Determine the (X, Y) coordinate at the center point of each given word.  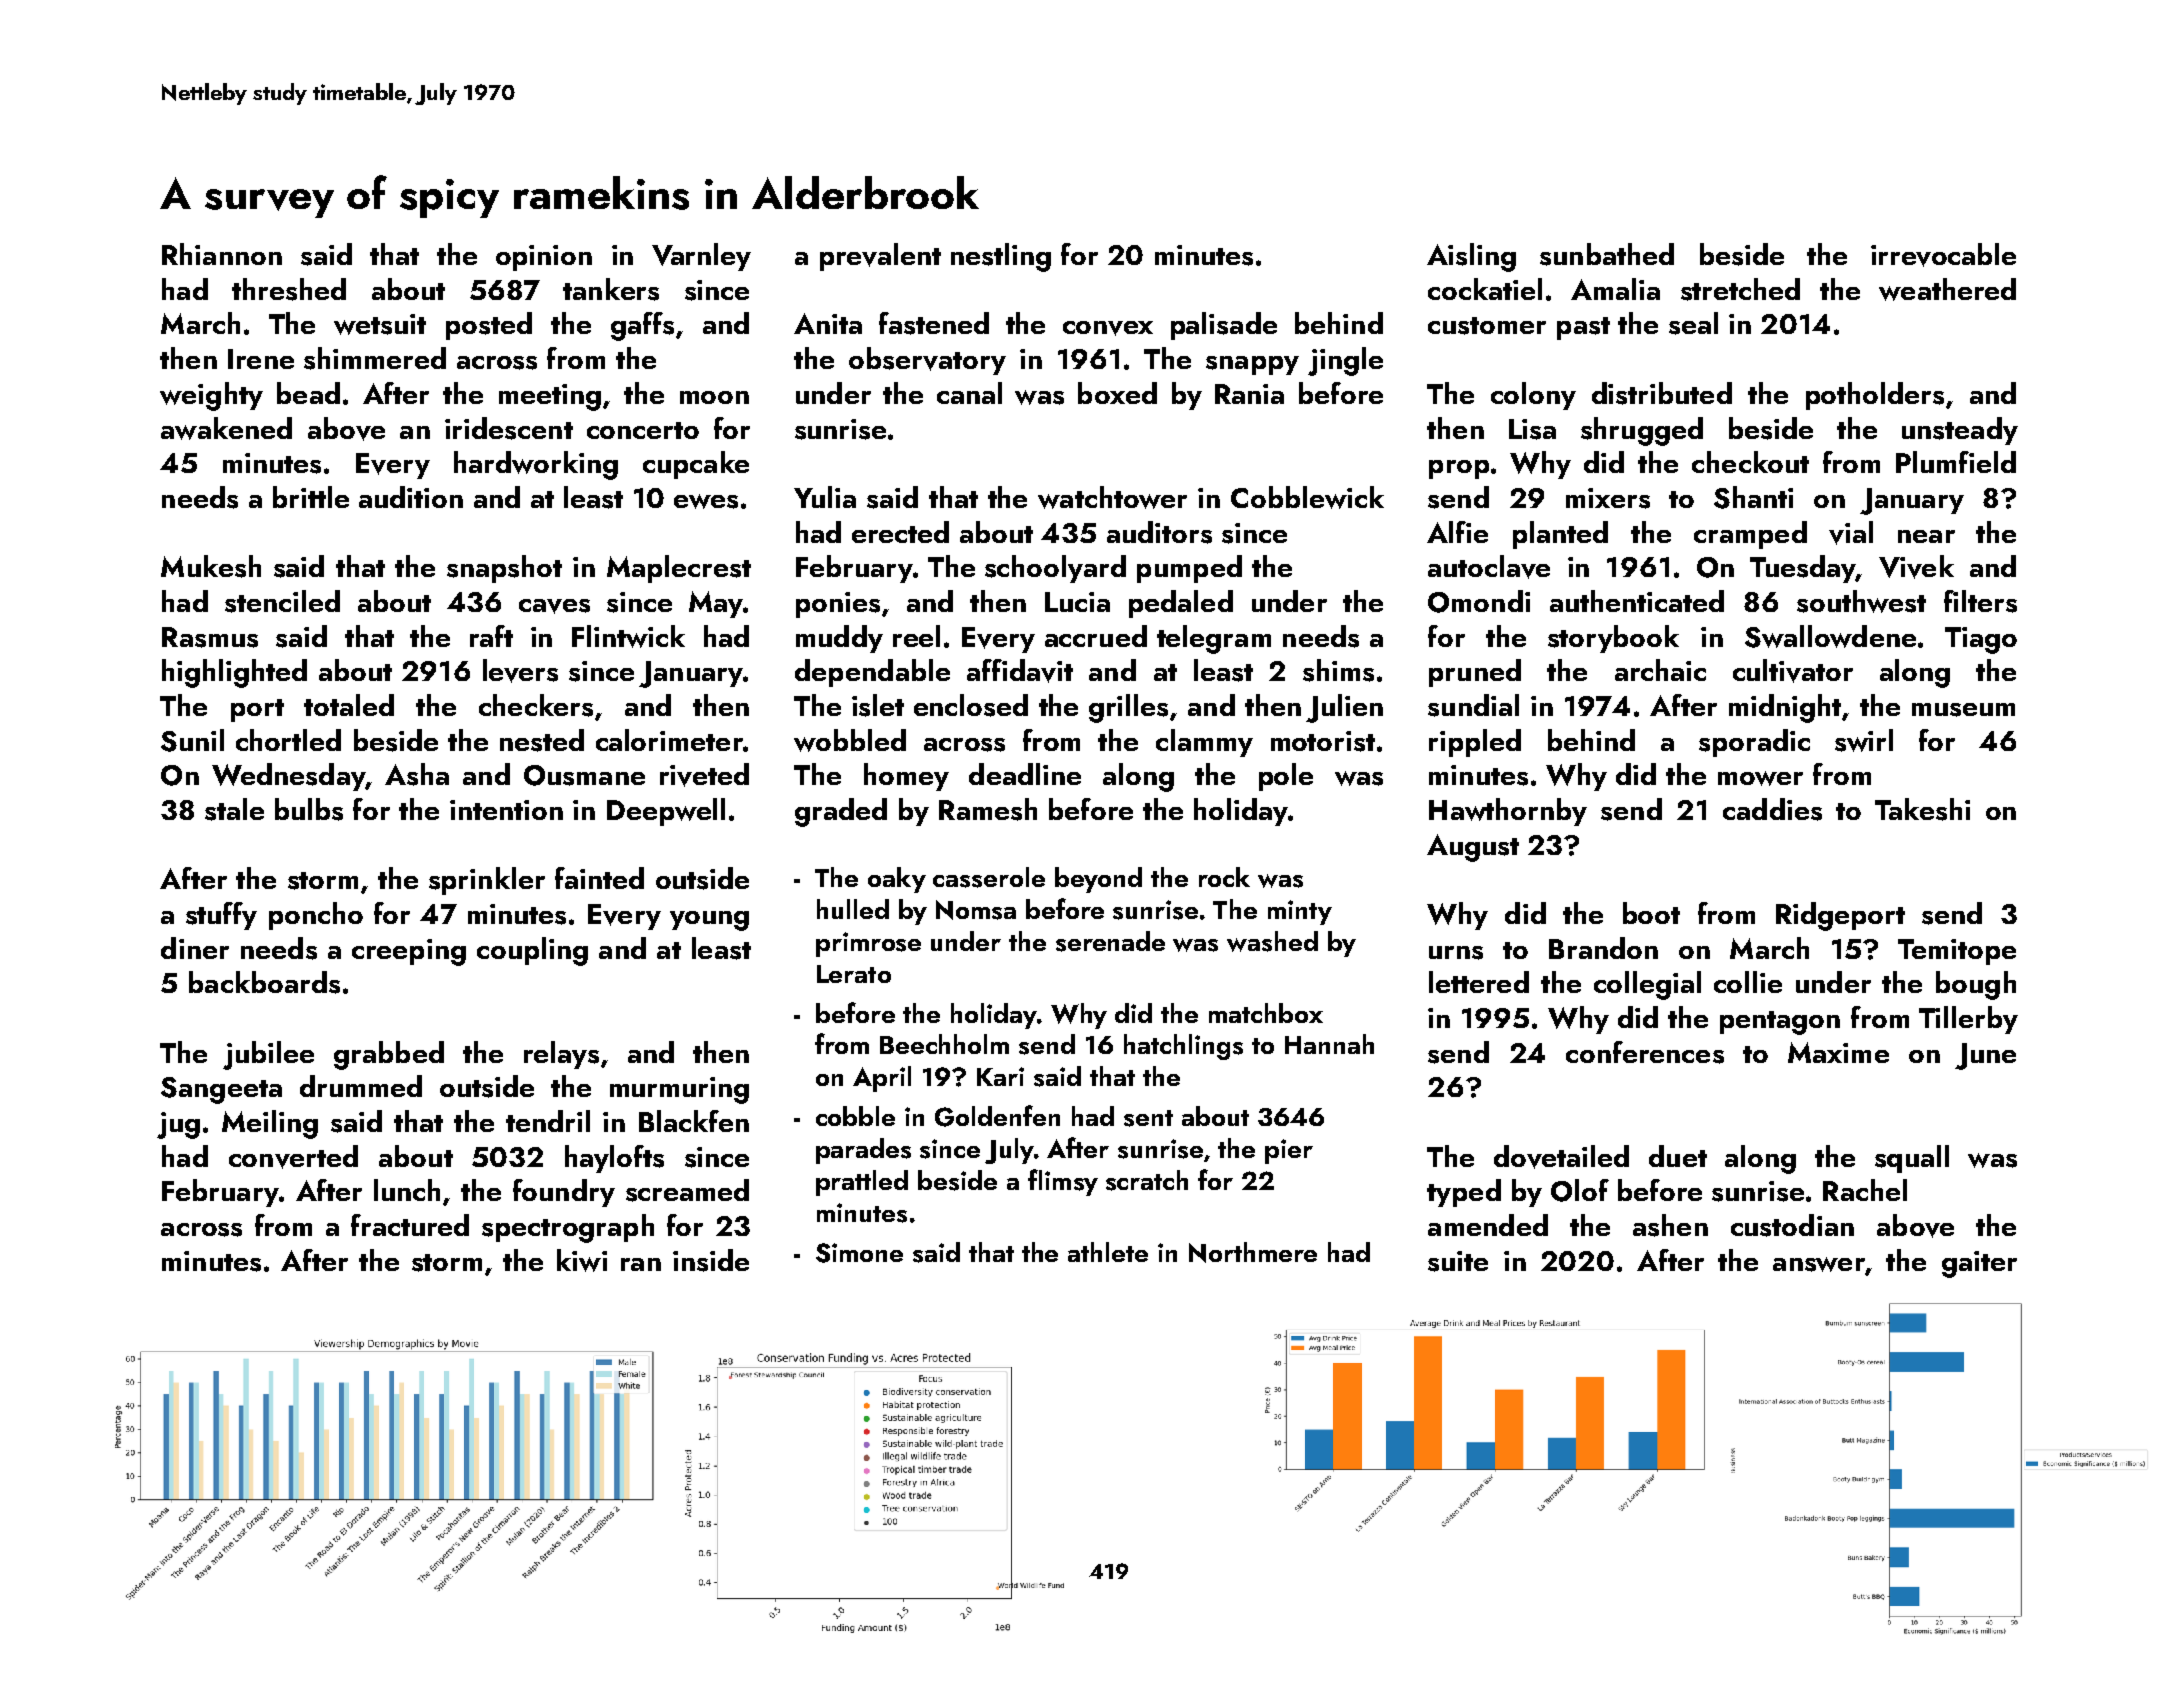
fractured (410, 1225)
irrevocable (1943, 255)
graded (841, 812)
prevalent (880, 257)
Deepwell (666, 812)
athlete (1108, 1252)
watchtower (1112, 497)
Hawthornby (1508, 812)
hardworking (536, 465)
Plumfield (1956, 462)
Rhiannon (222, 254)
